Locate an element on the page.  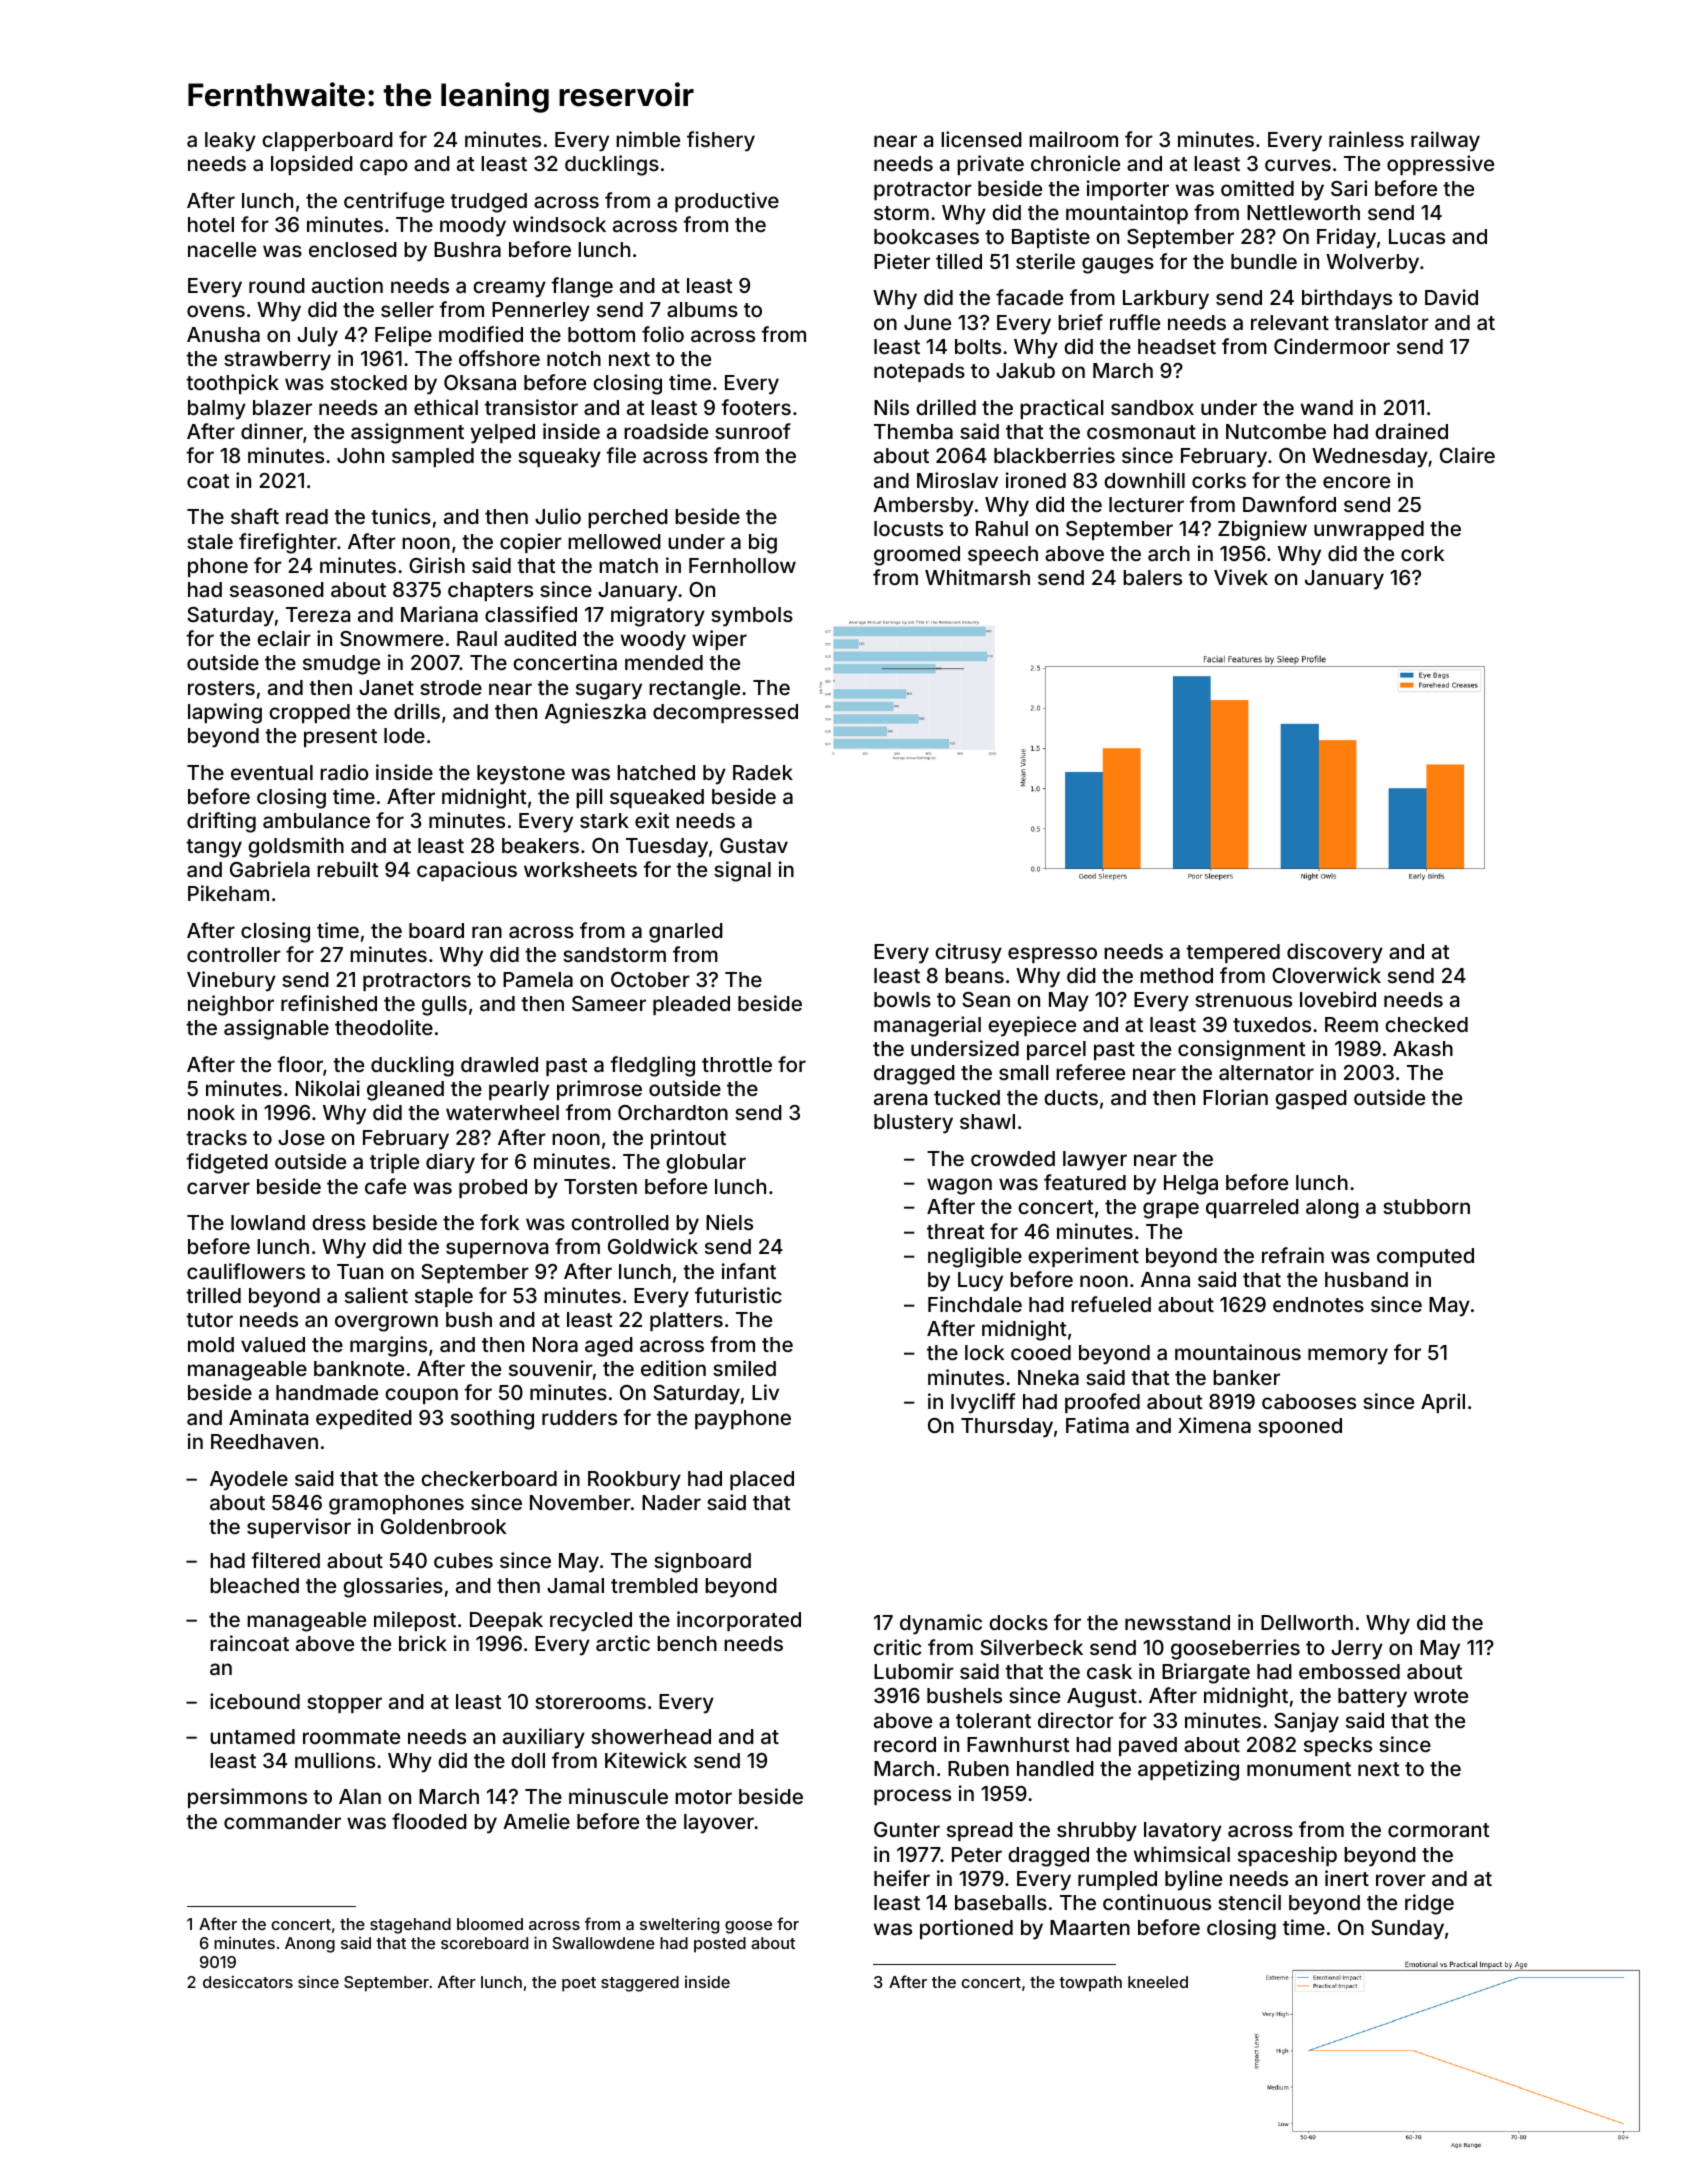
Alan is located at coordinates (360, 1796).
